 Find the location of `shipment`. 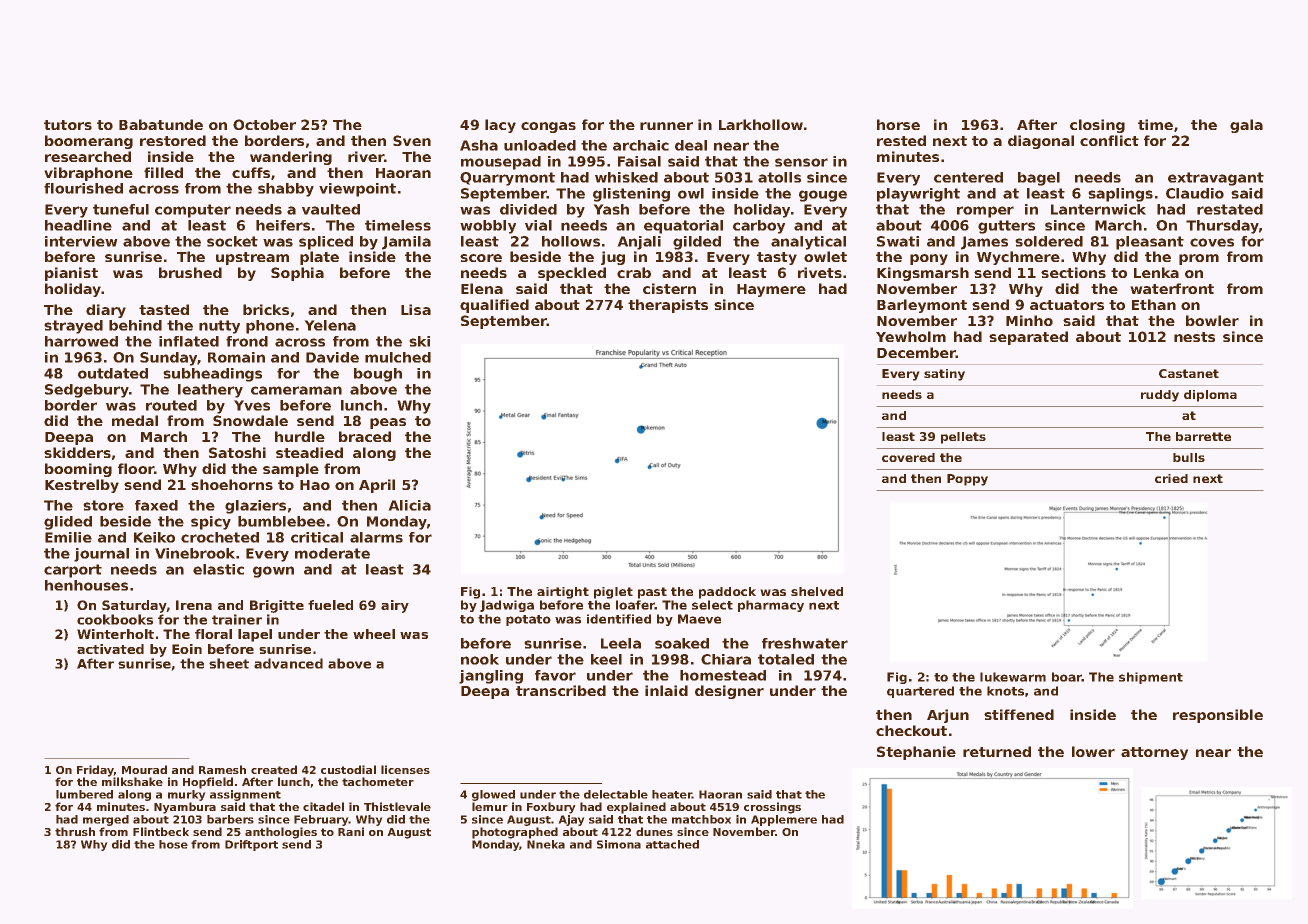

shipment is located at coordinates (1151, 678).
